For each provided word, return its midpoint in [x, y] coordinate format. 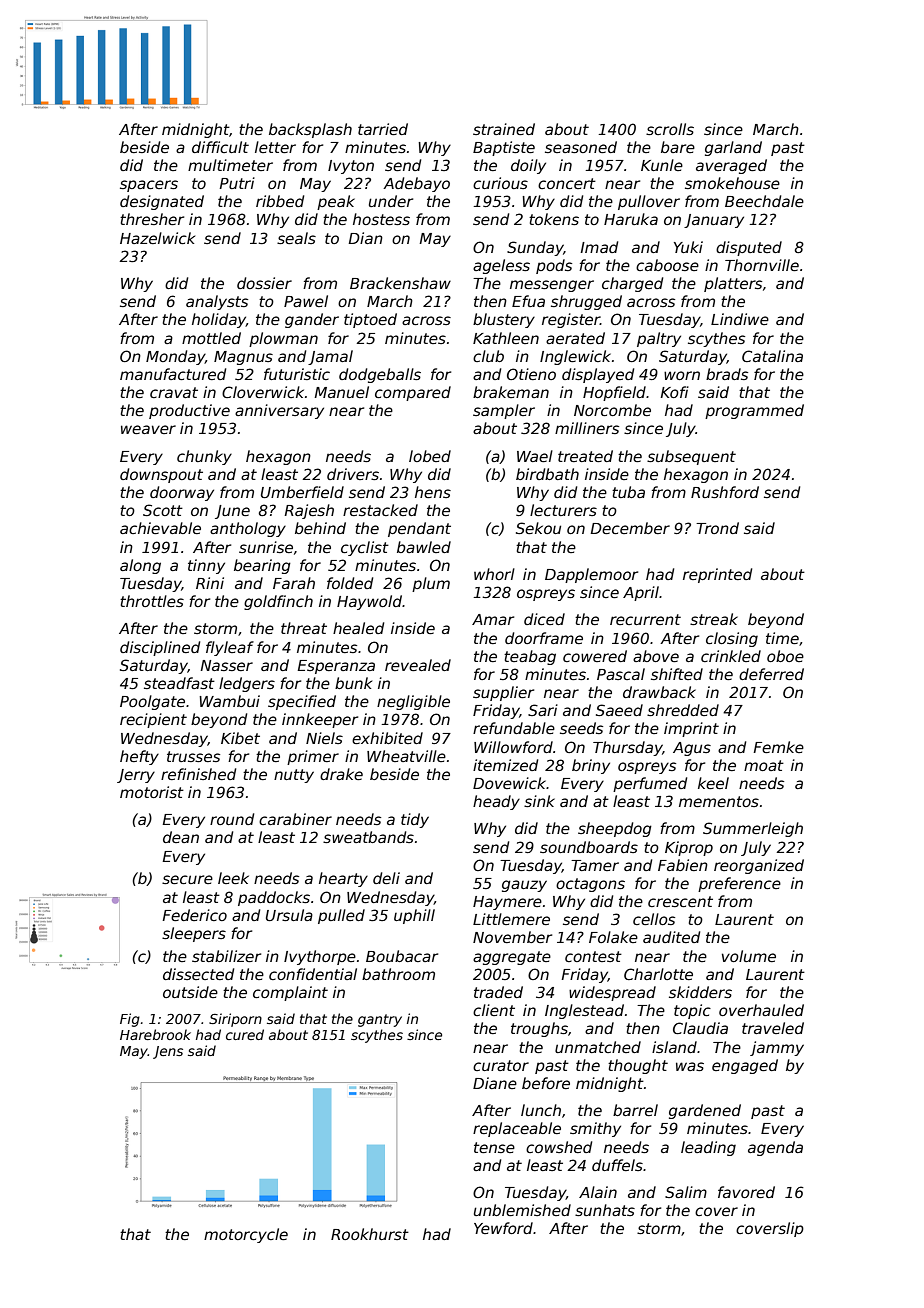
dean [181, 837]
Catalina [772, 356]
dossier [264, 283]
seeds [581, 728]
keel [713, 783]
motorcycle [246, 1235]
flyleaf [230, 648]
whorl [494, 574]
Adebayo [416, 184]
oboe [785, 656]
